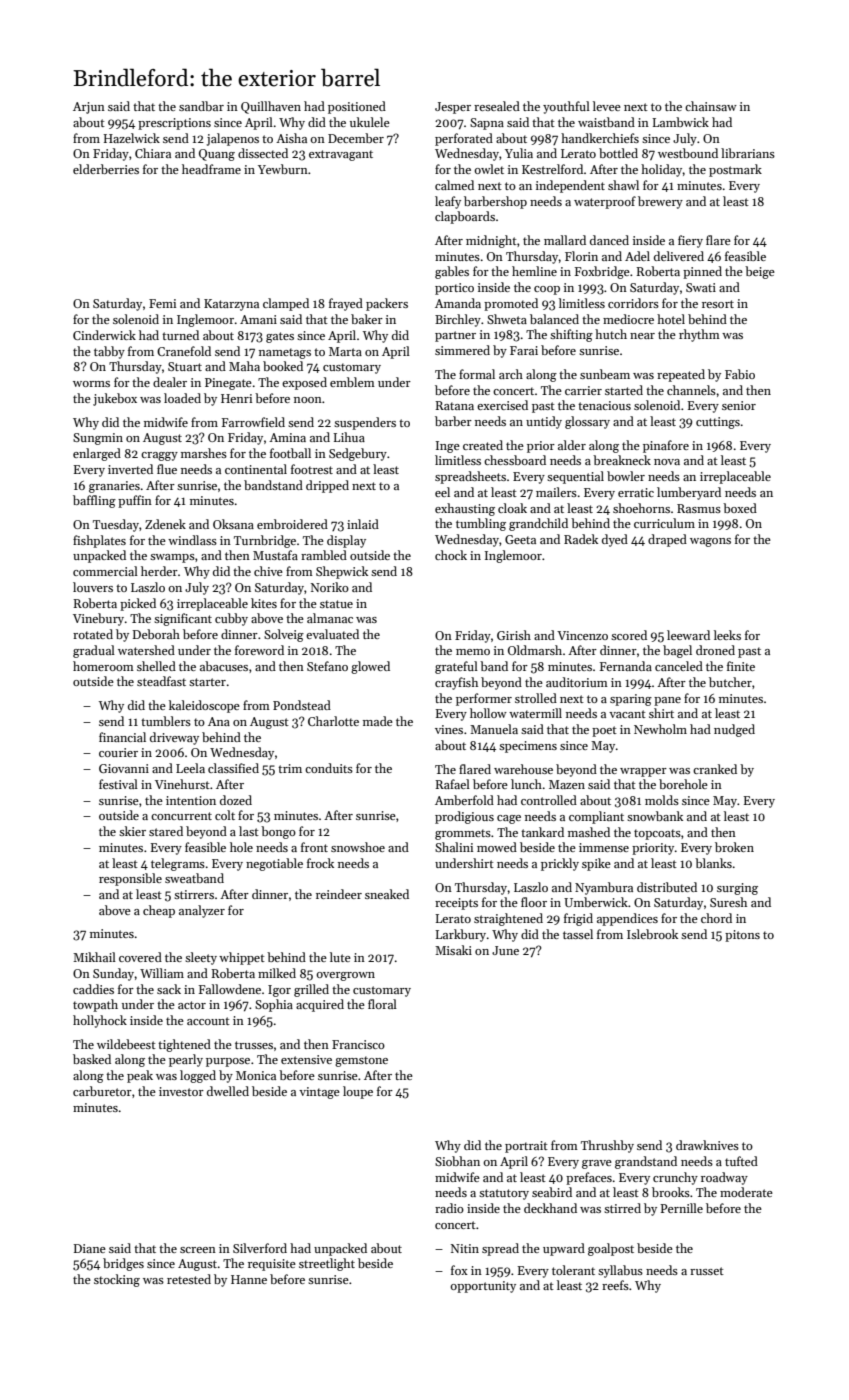  What do you see at coordinates (448, 202) in the document?
I see `leafy` at bounding box center [448, 202].
